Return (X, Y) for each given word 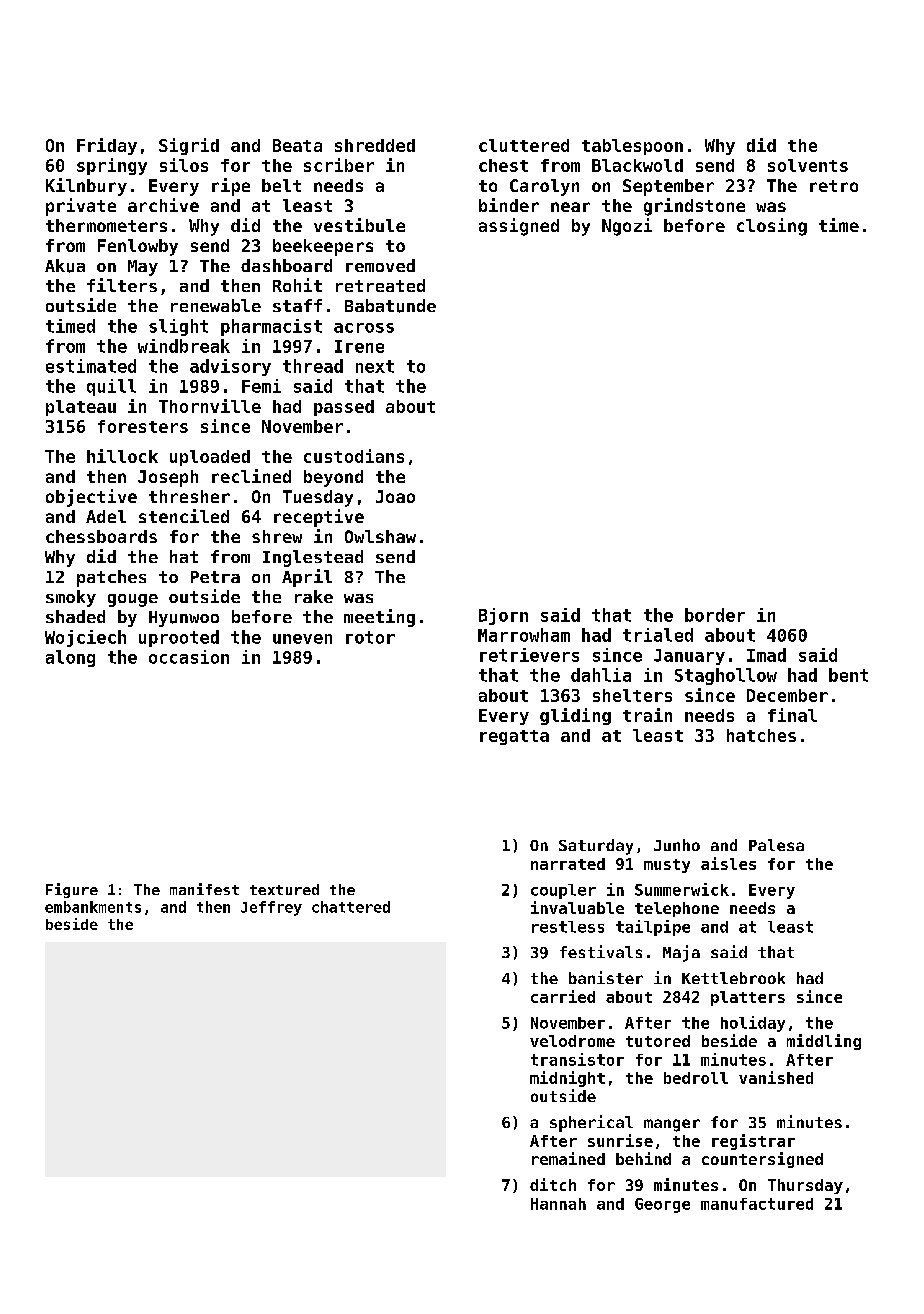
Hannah (558, 1204)
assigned (519, 227)
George (662, 1205)
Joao (395, 496)
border (715, 615)
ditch (553, 1184)
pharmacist (271, 327)
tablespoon (632, 147)
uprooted (179, 638)
